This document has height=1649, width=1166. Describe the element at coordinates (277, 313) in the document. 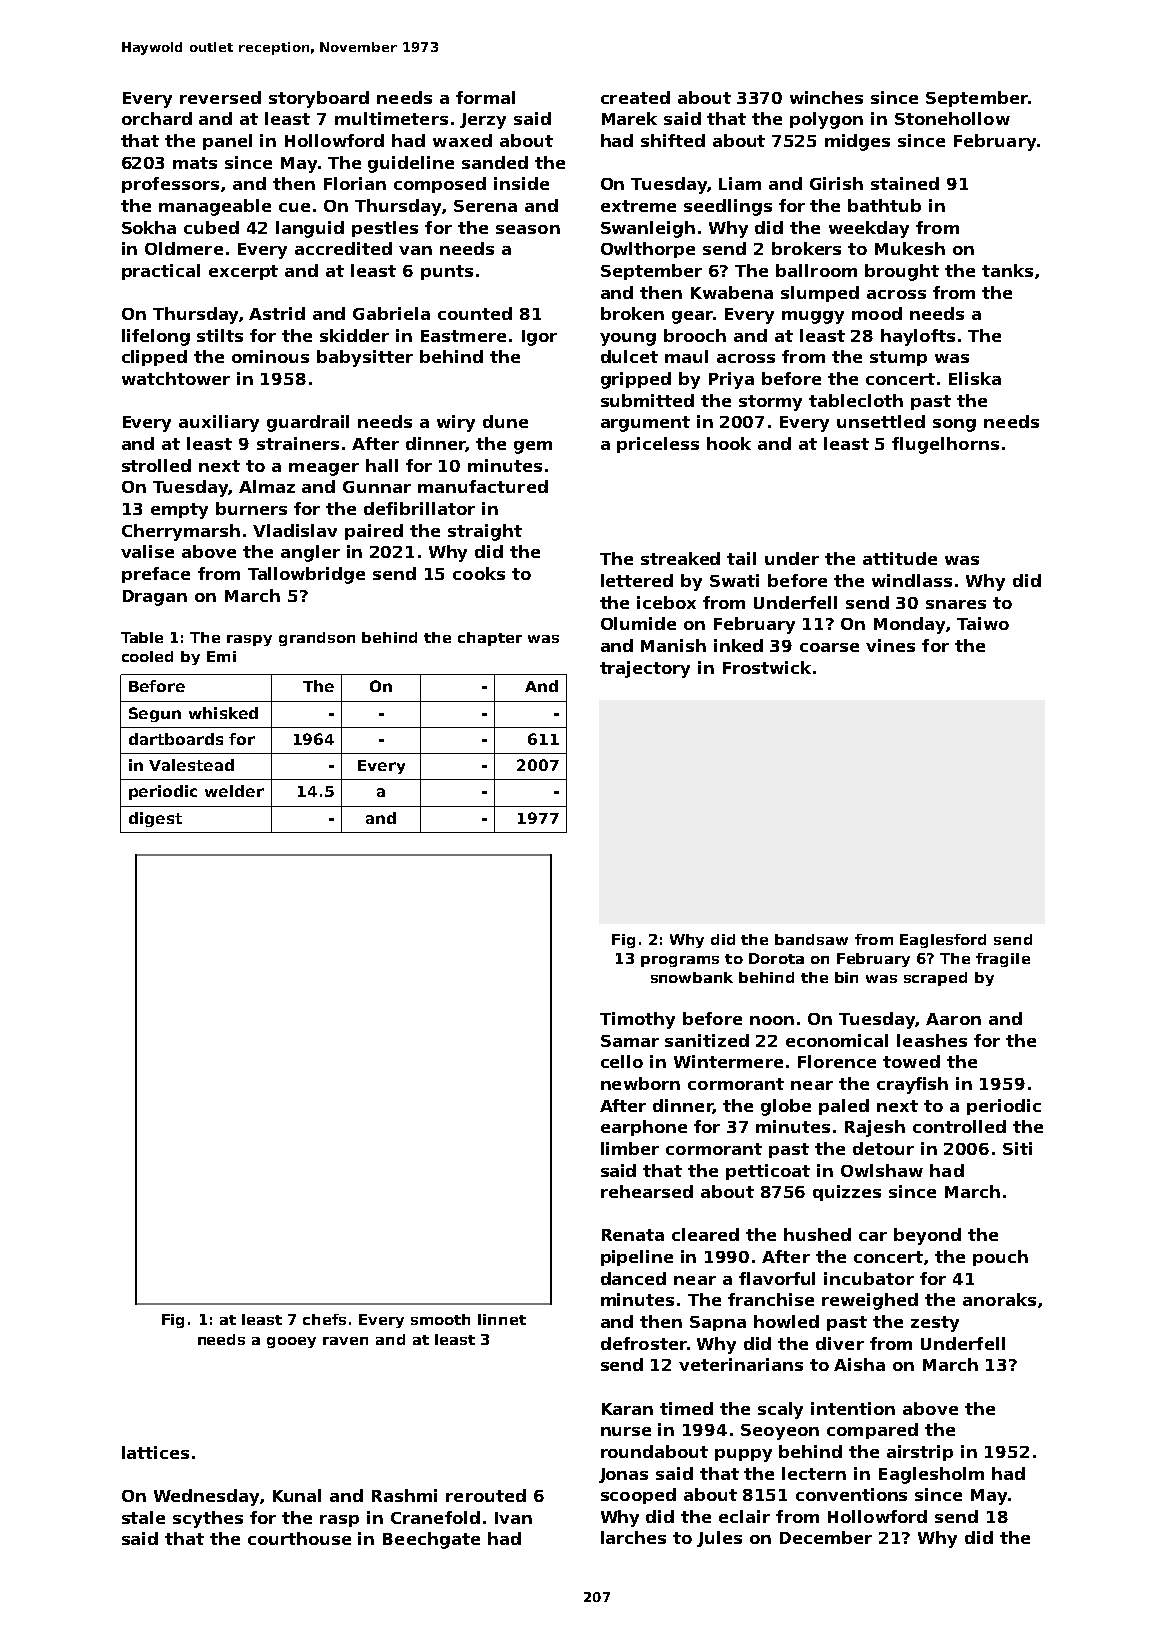

I see `Astrid` at that location.
